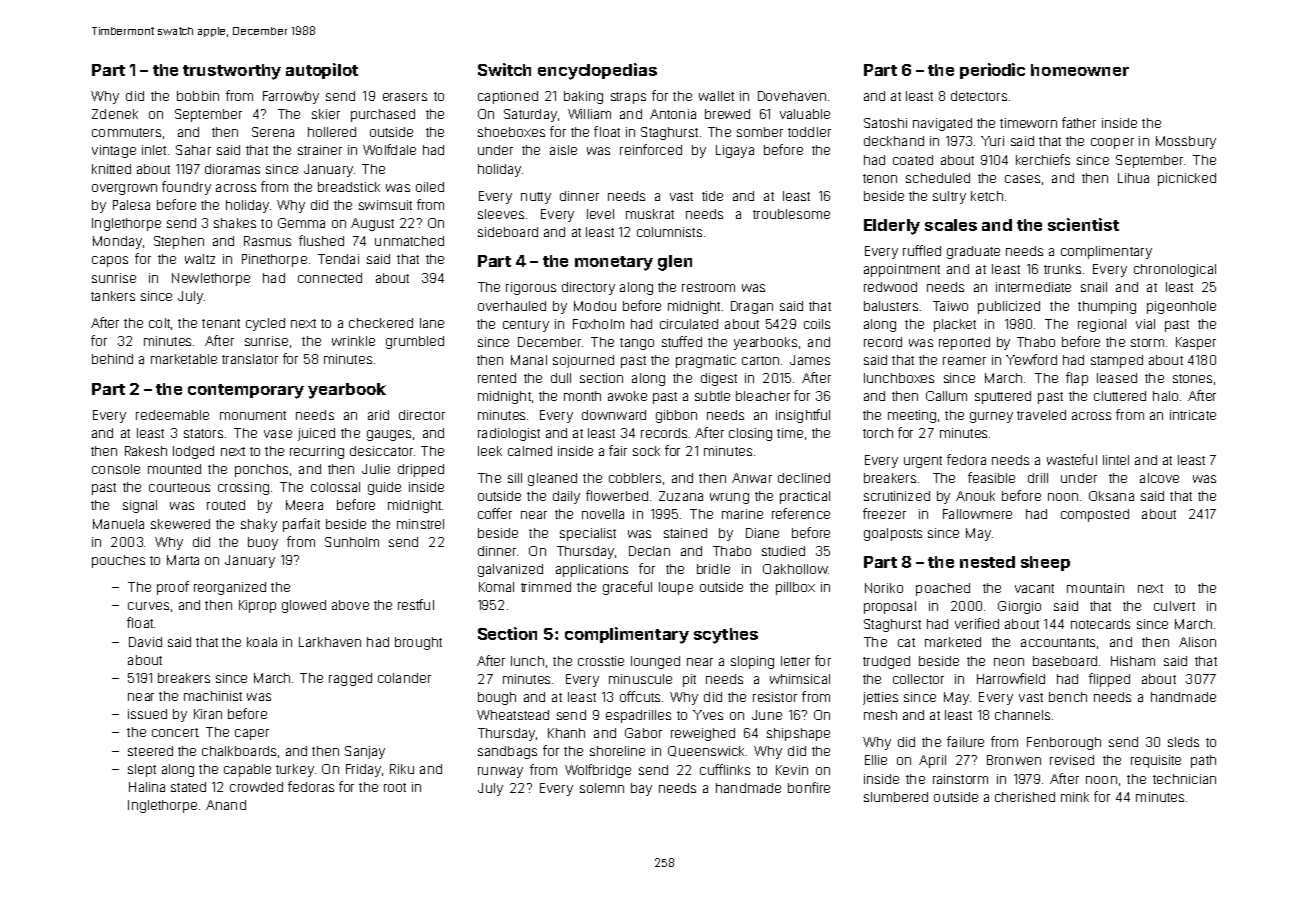 The height and width of the screenshot is (924, 1308). I want to click on Zuzana, so click(681, 496).
